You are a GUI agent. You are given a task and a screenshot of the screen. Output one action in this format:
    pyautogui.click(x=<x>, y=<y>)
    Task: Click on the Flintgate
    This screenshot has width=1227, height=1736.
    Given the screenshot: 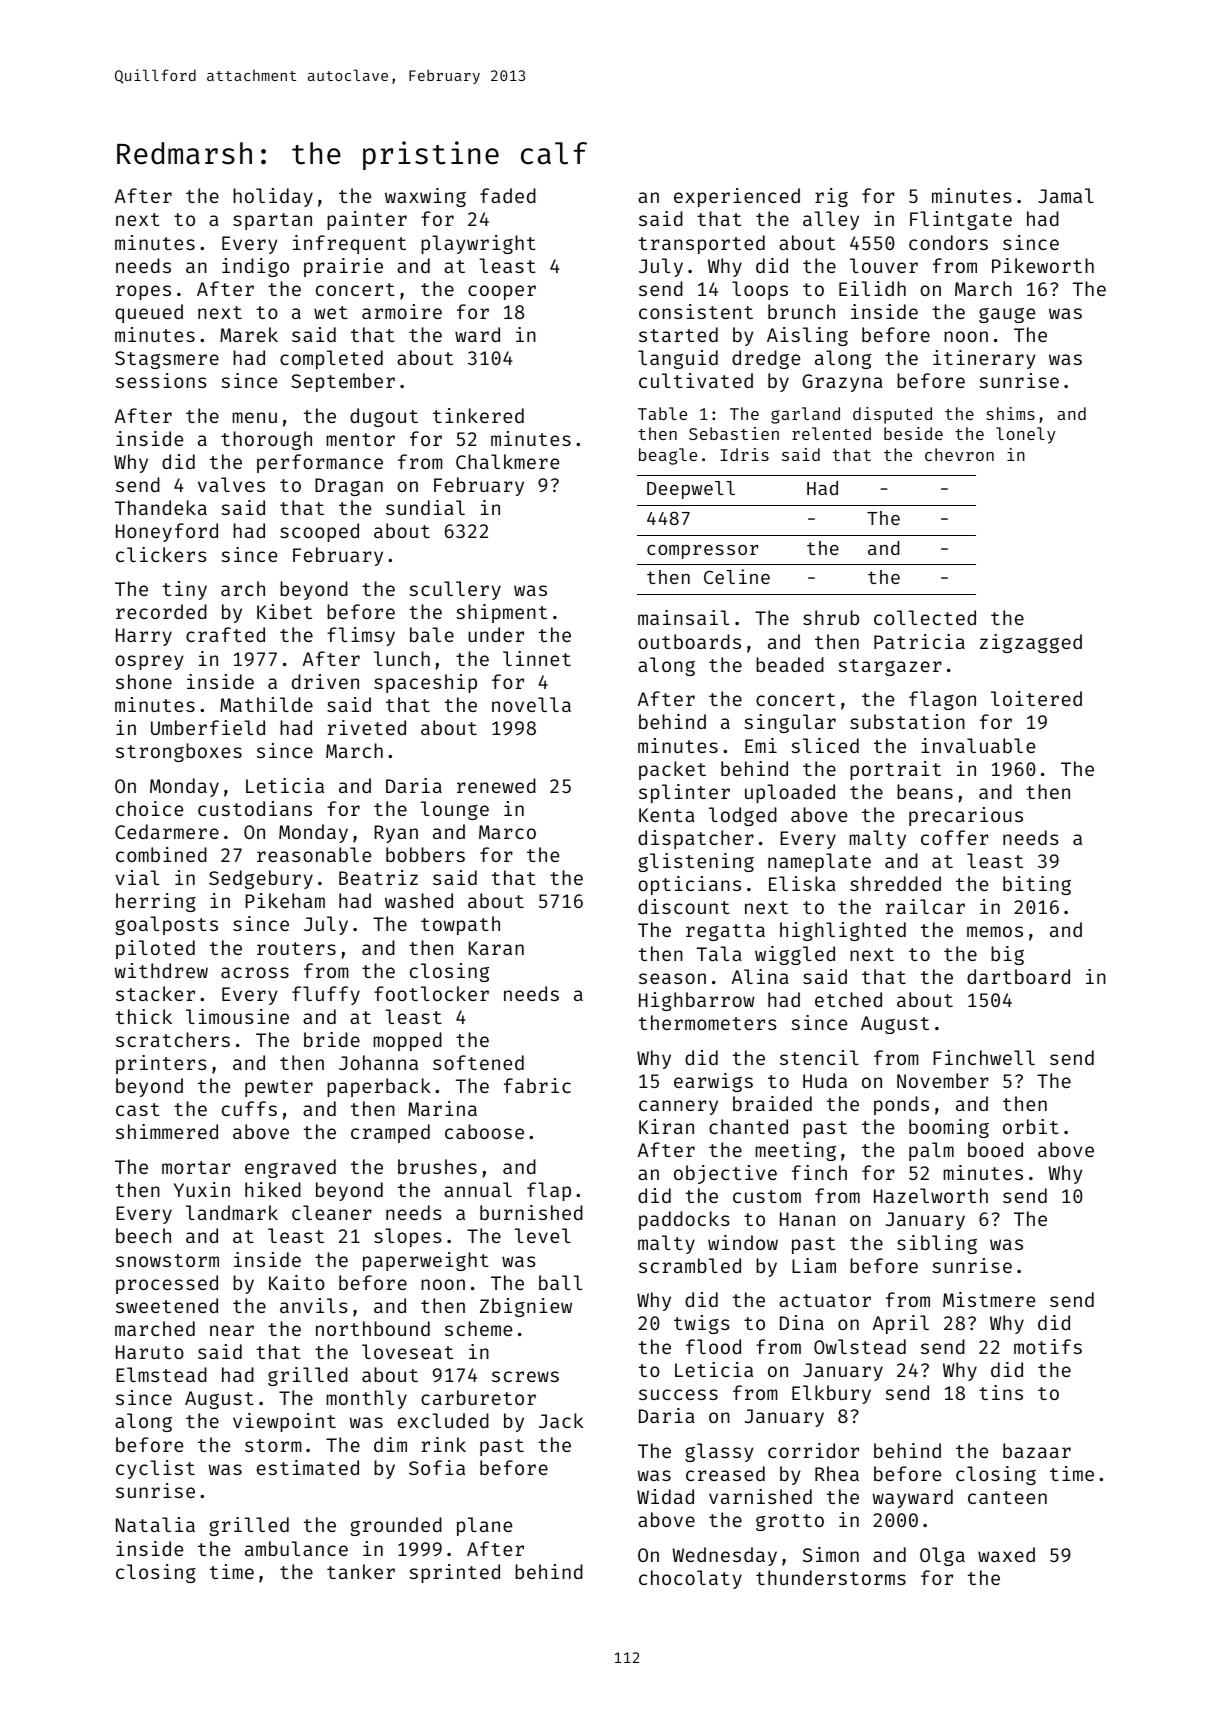 What is the action you would take?
    pyautogui.click(x=961, y=220)
